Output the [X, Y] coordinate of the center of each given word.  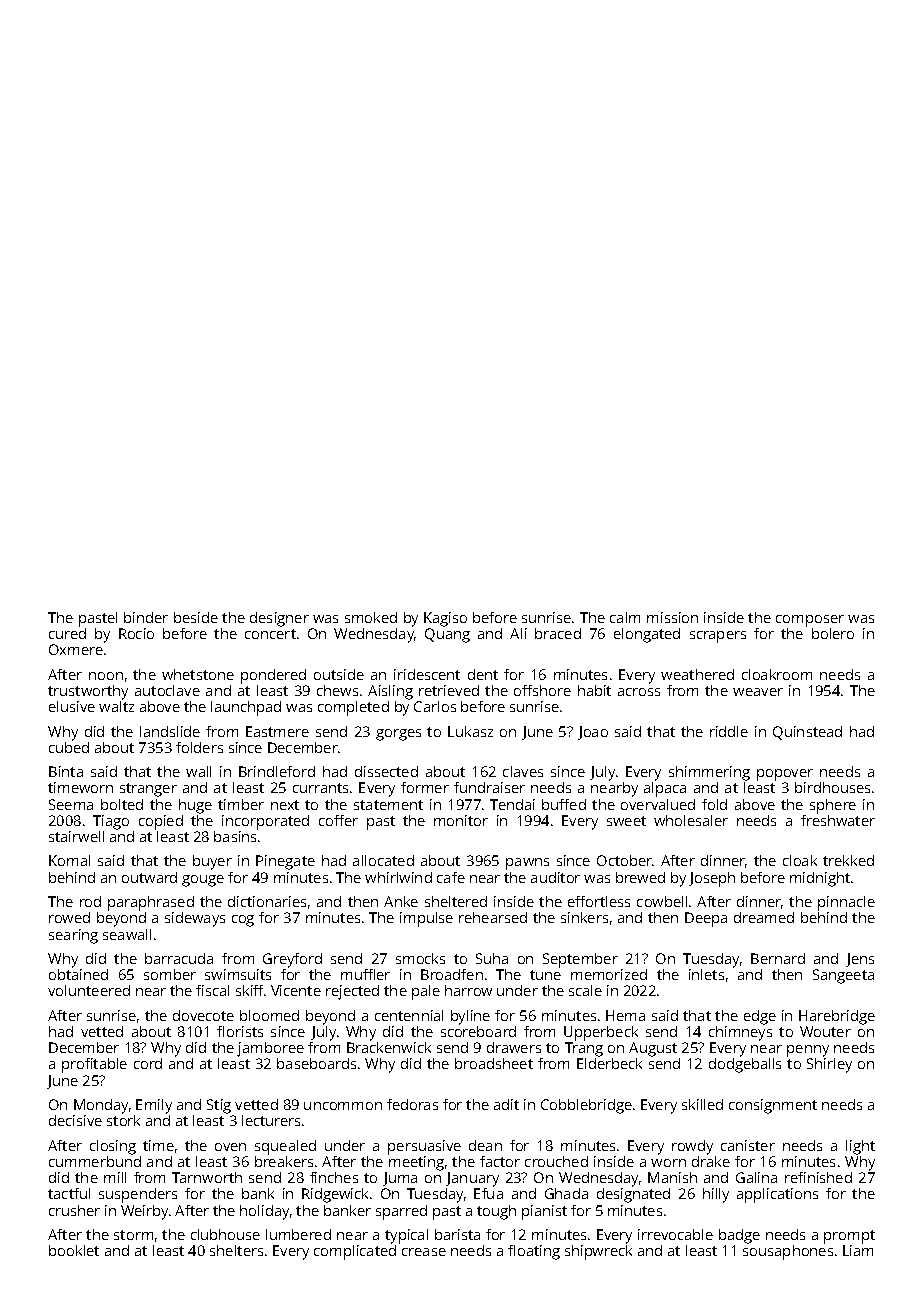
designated [633, 1195]
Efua [488, 1193]
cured [67, 633]
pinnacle [846, 903]
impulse [426, 919]
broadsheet [494, 1063]
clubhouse [225, 1234]
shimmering [709, 773]
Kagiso [445, 619]
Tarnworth [207, 1177]
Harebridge [837, 1017]
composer [810, 621]
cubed [69, 747]
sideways [195, 919]
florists [240, 1031]
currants [320, 788]
